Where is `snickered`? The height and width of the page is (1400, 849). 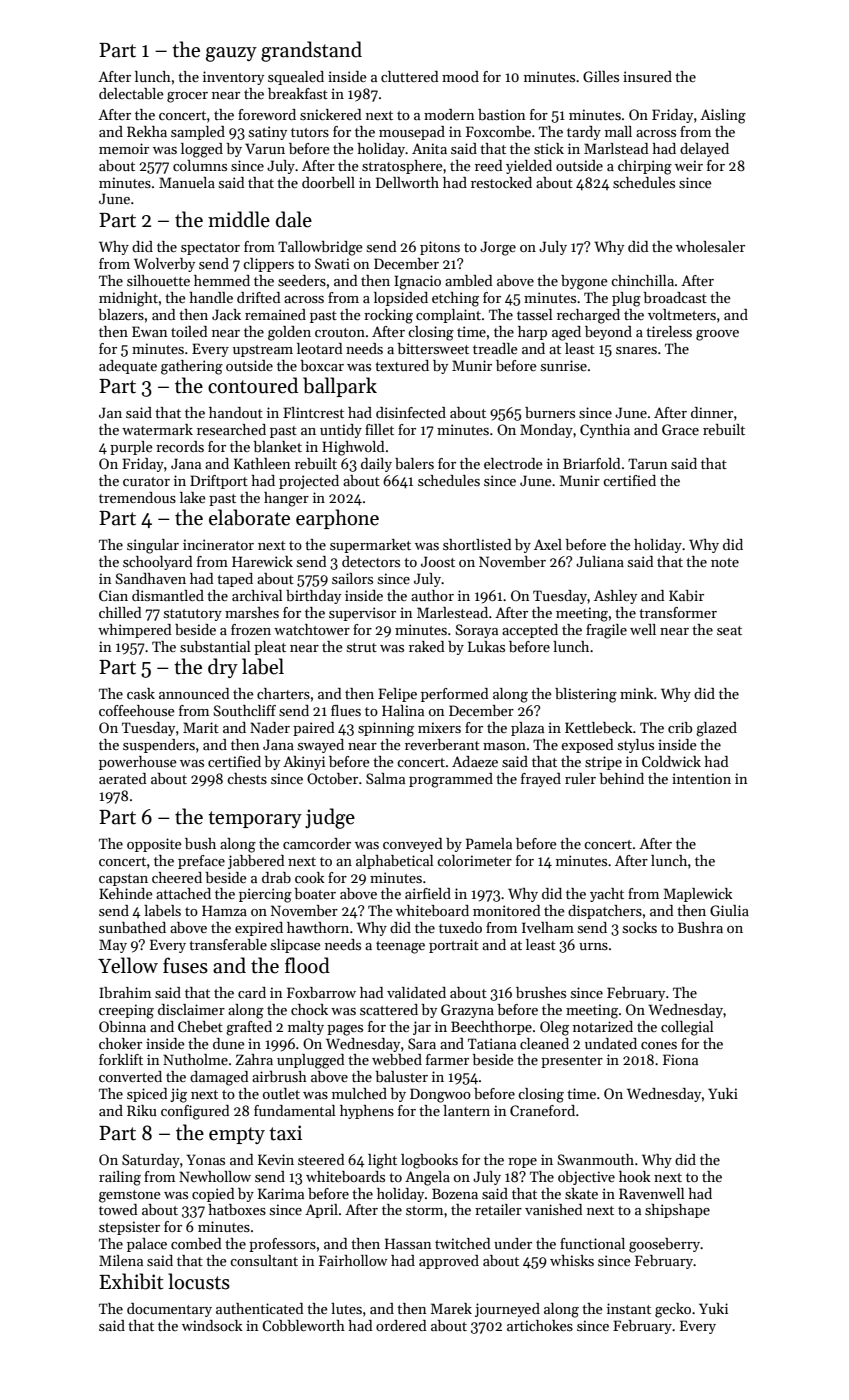
snickered is located at coordinates (331, 114).
